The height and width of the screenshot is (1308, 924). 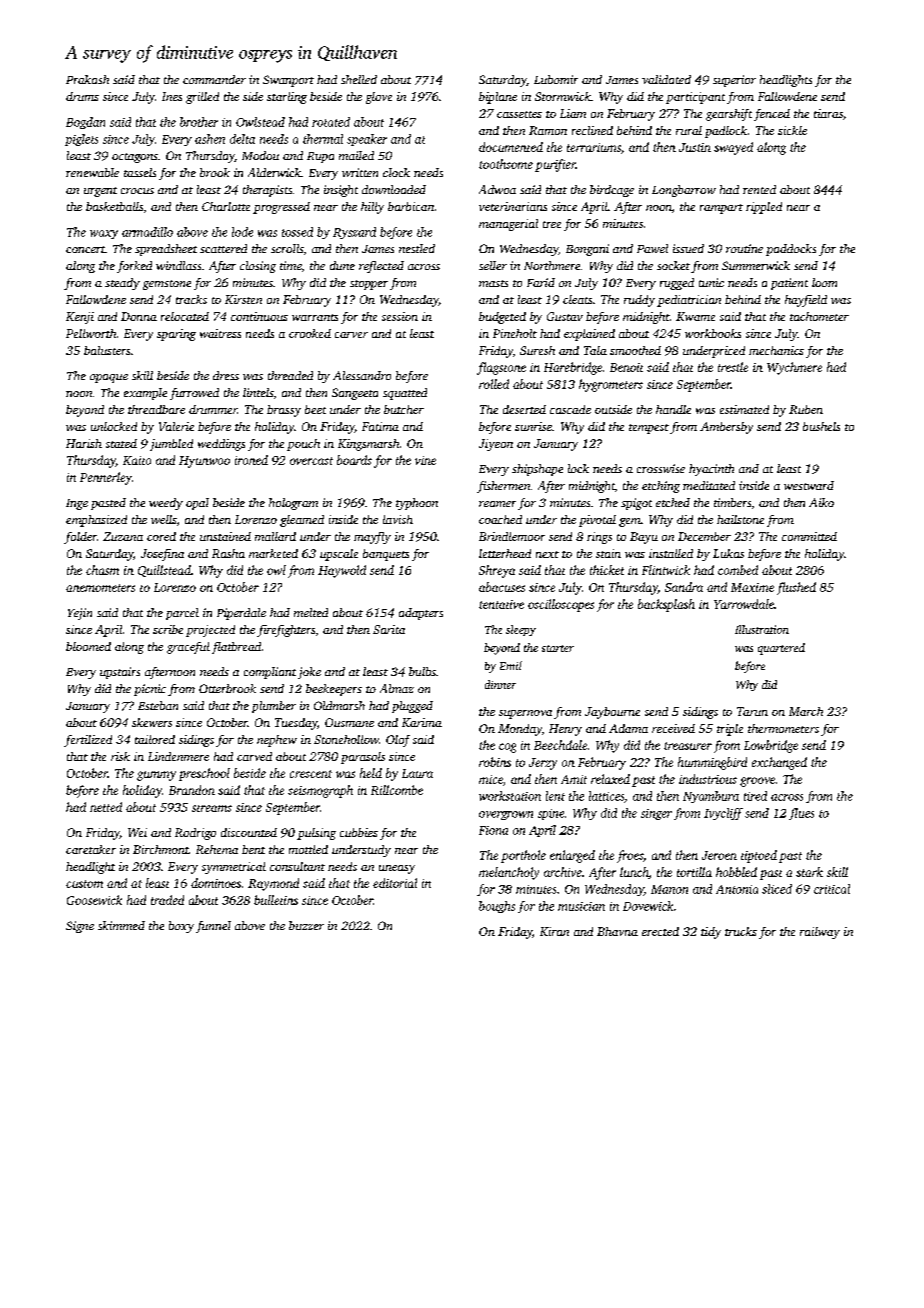 I want to click on hyacinth, so click(x=711, y=470).
